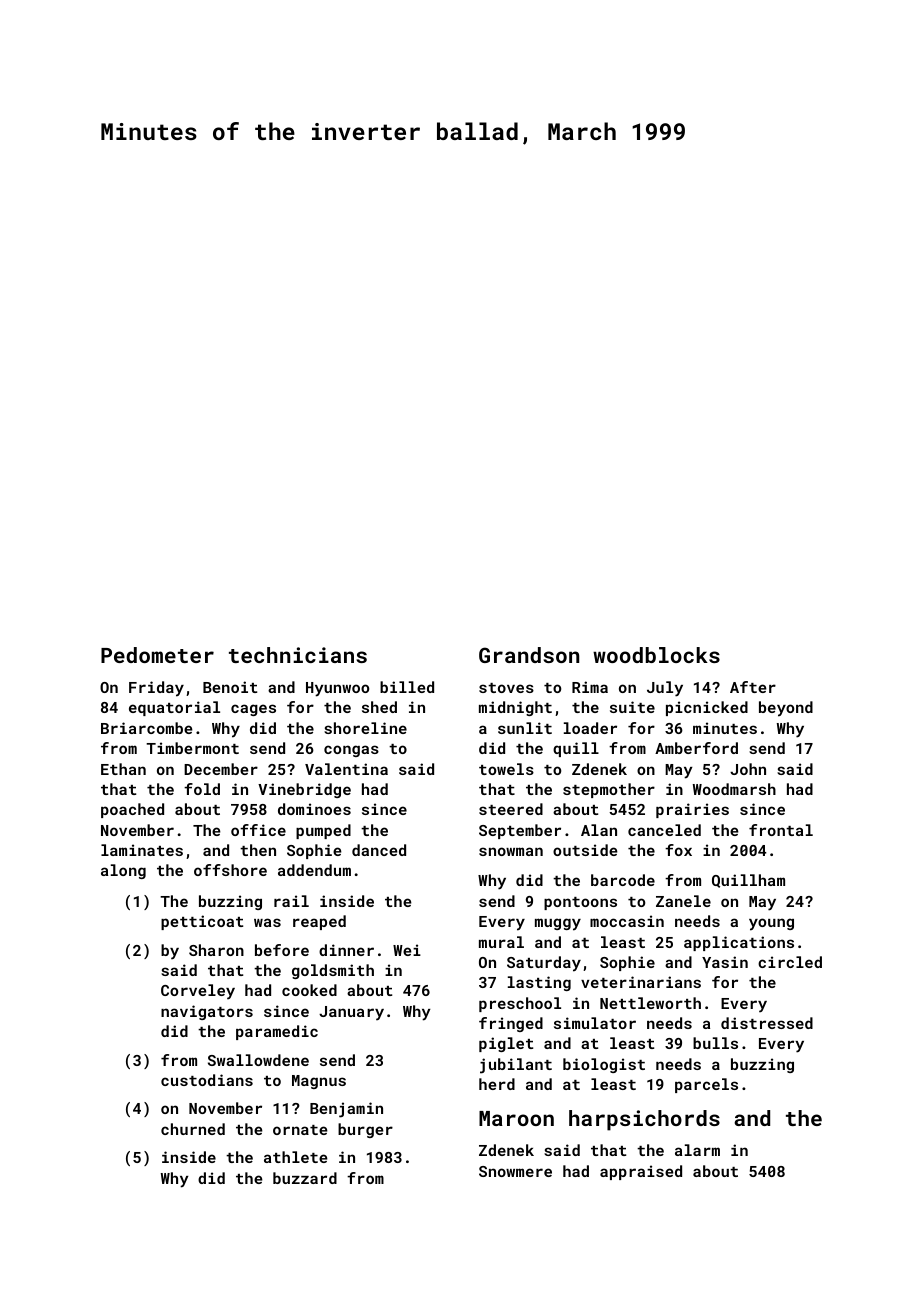  What do you see at coordinates (379, 707) in the page?
I see `shed` at bounding box center [379, 707].
